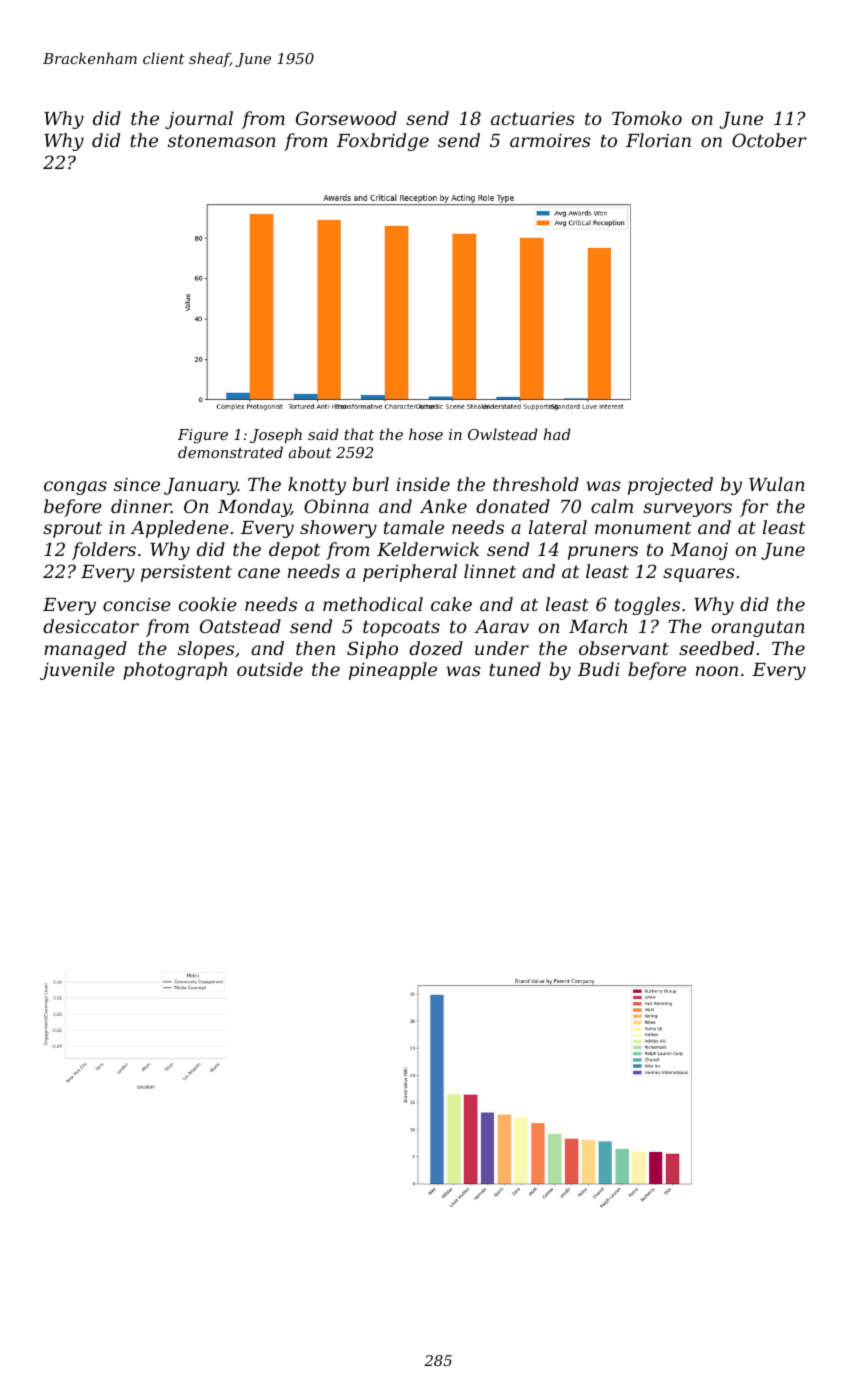 Image resolution: width=849 pixels, height=1400 pixels. Describe the element at coordinates (776, 484) in the image. I see `Wulan` at that location.
